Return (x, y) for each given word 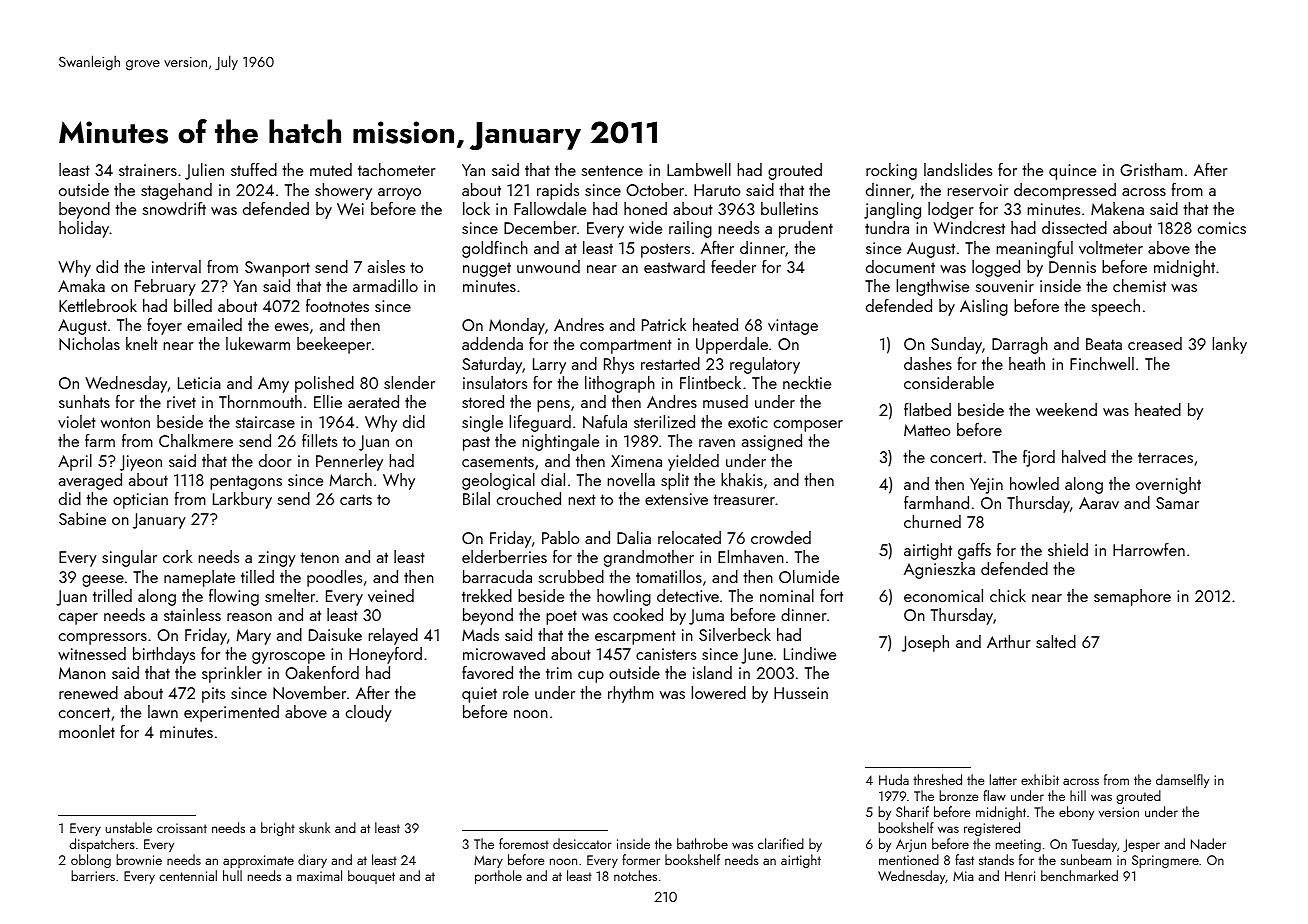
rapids (558, 191)
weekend (1066, 409)
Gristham (1151, 169)
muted (331, 169)
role (516, 692)
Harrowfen (1149, 549)
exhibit (1040, 779)
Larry (549, 366)
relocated (689, 537)
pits (213, 695)
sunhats (84, 401)
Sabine (82, 518)
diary (312, 861)
